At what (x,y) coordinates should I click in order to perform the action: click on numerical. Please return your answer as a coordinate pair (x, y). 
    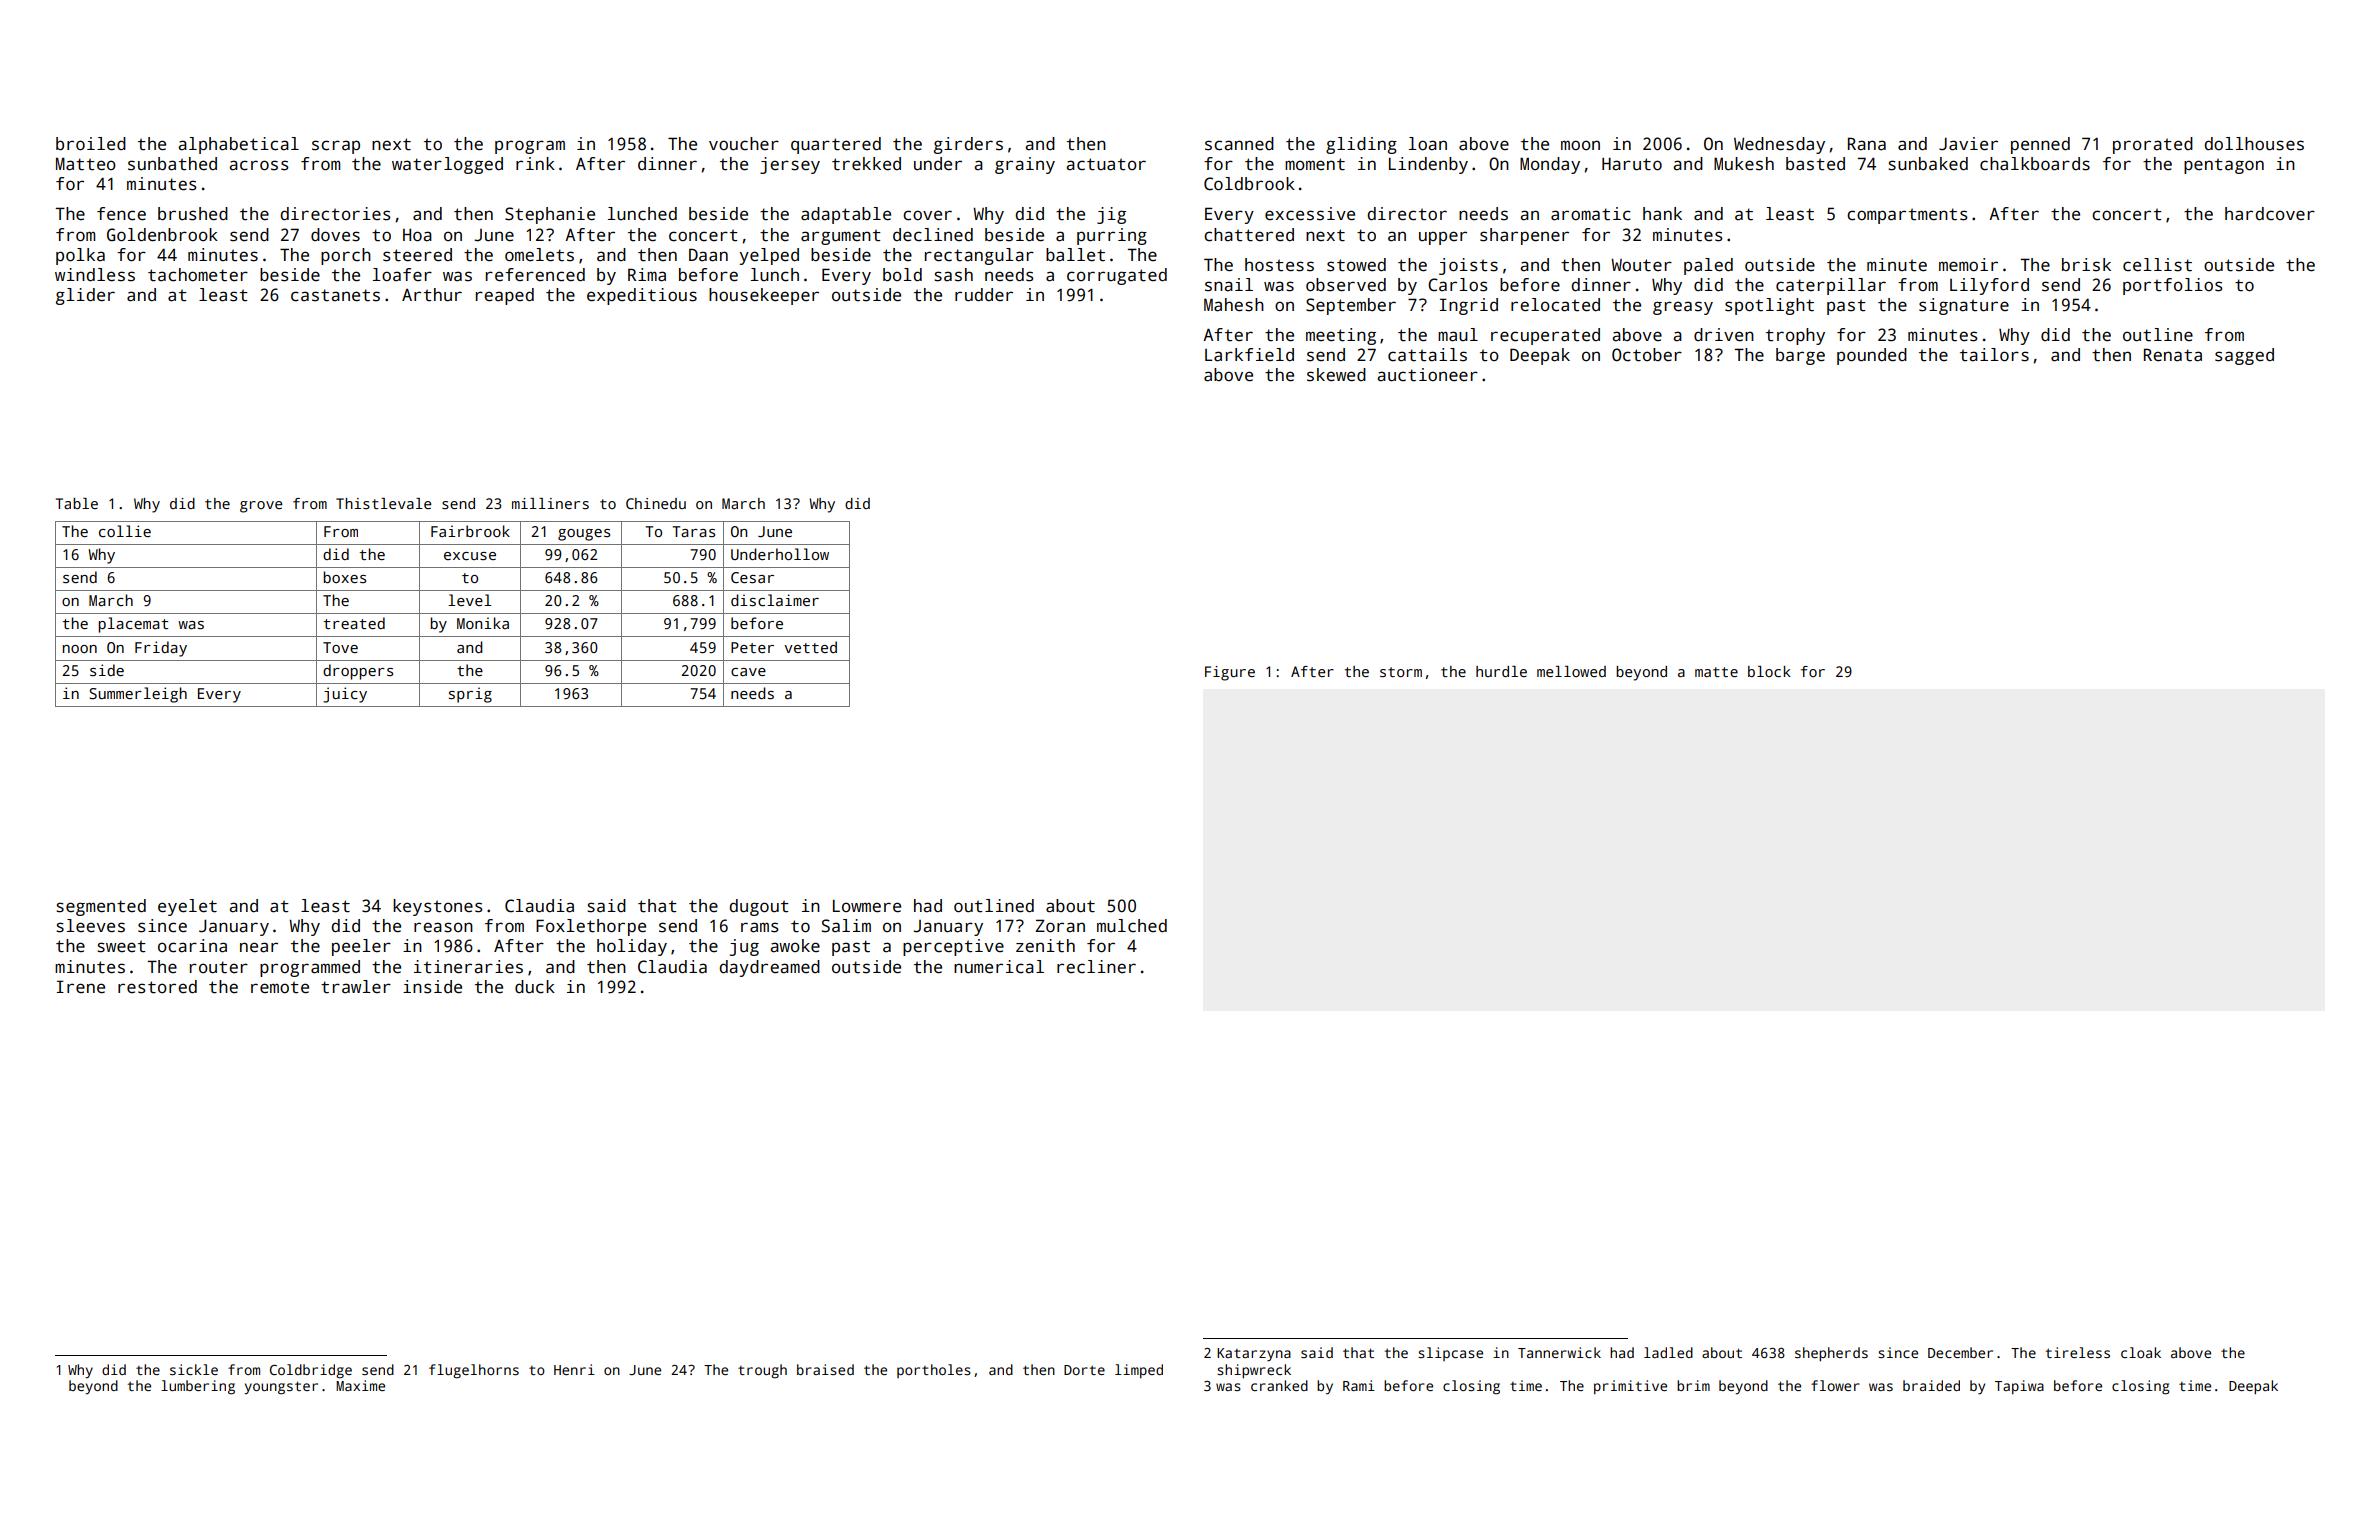
    Looking at the image, I should click on (999, 967).
